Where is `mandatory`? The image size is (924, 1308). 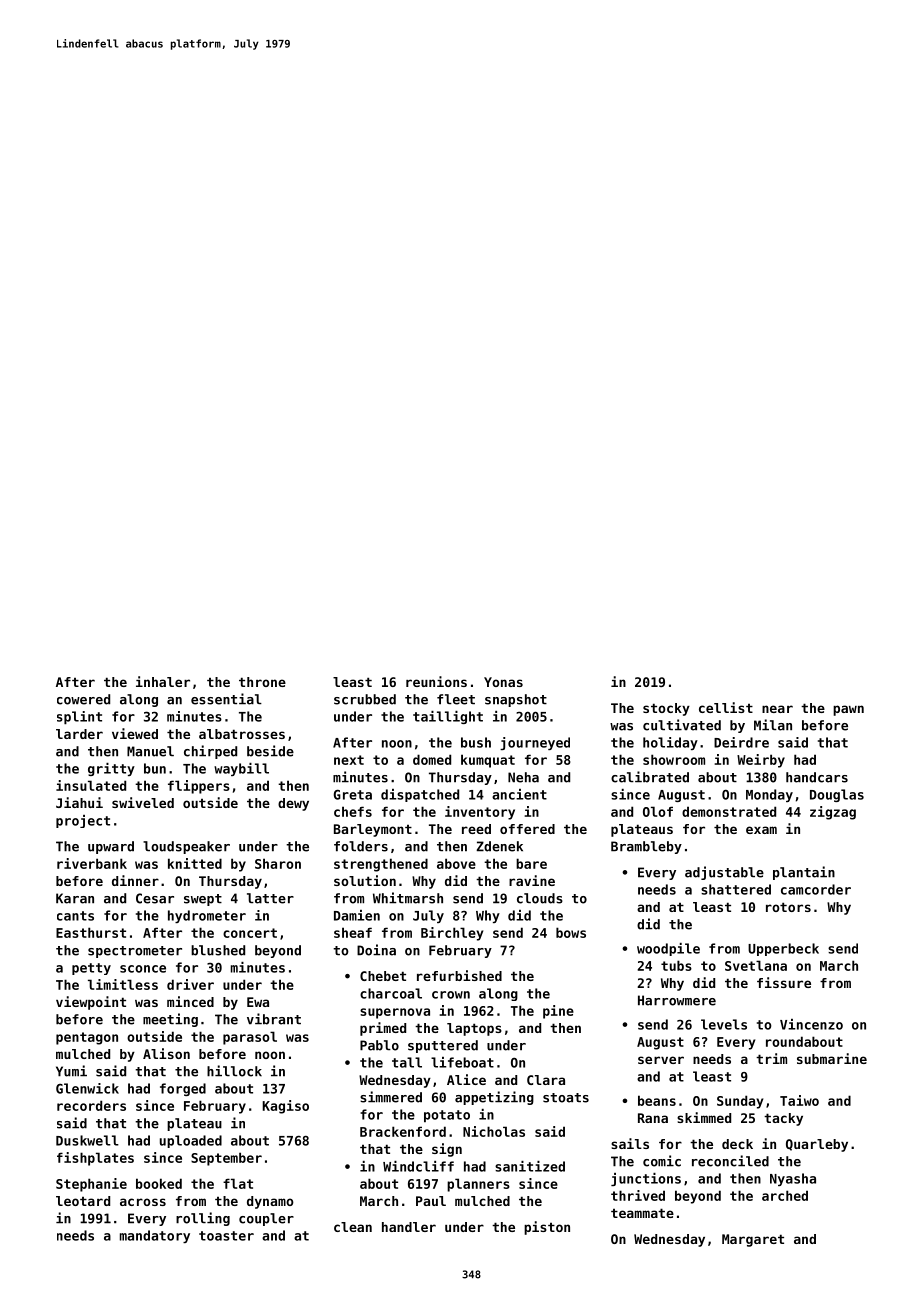
mandatory is located at coordinates (155, 1236).
